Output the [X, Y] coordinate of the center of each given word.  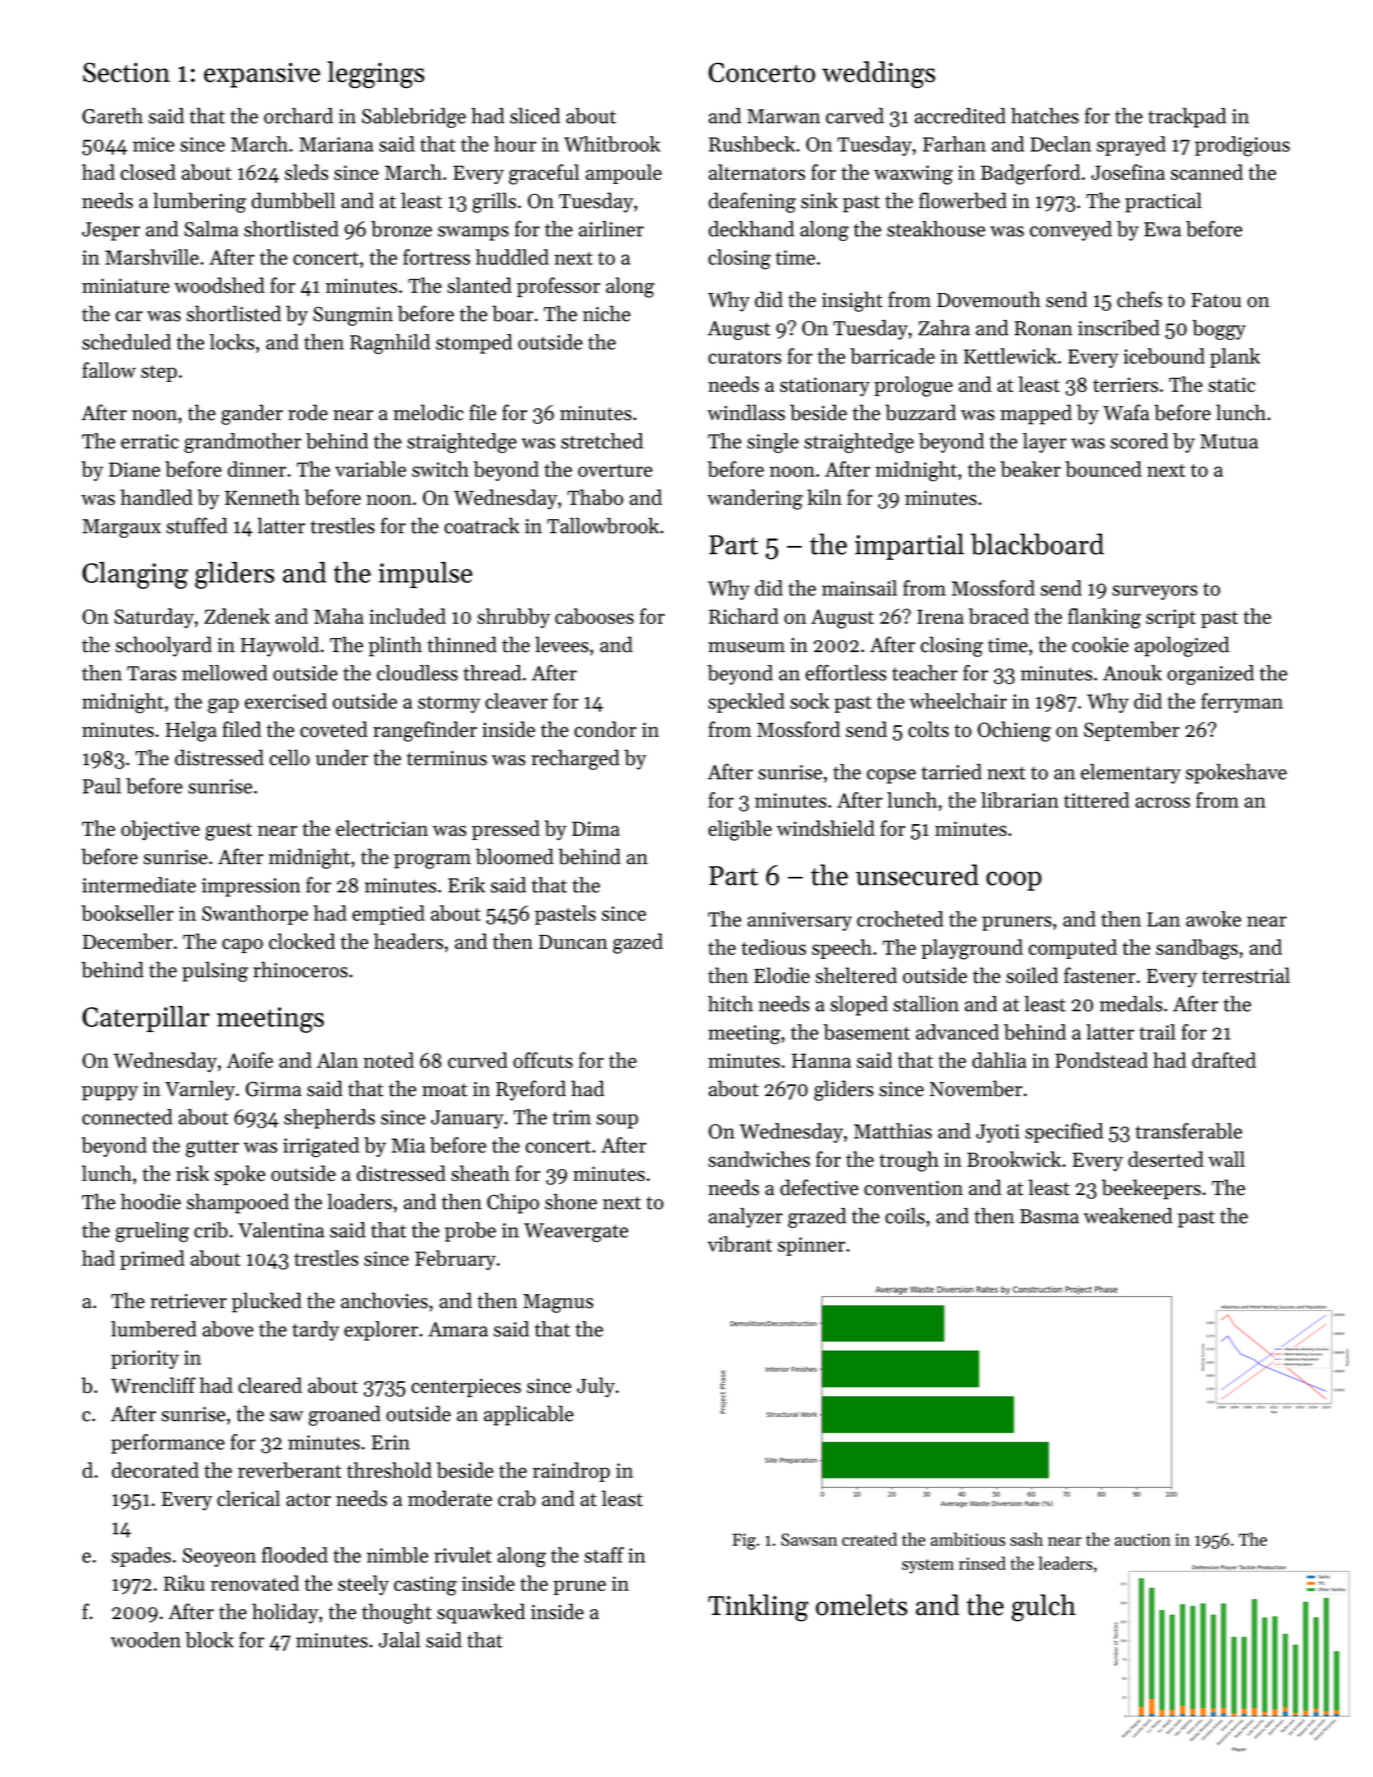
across [1162, 802]
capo [242, 946]
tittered [1096, 800]
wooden [146, 1640]
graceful [544, 174]
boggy [1219, 330]
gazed [638, 943]
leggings [376, 74]
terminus [447, 758]
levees [562, 644]
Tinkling [758, 1608]
